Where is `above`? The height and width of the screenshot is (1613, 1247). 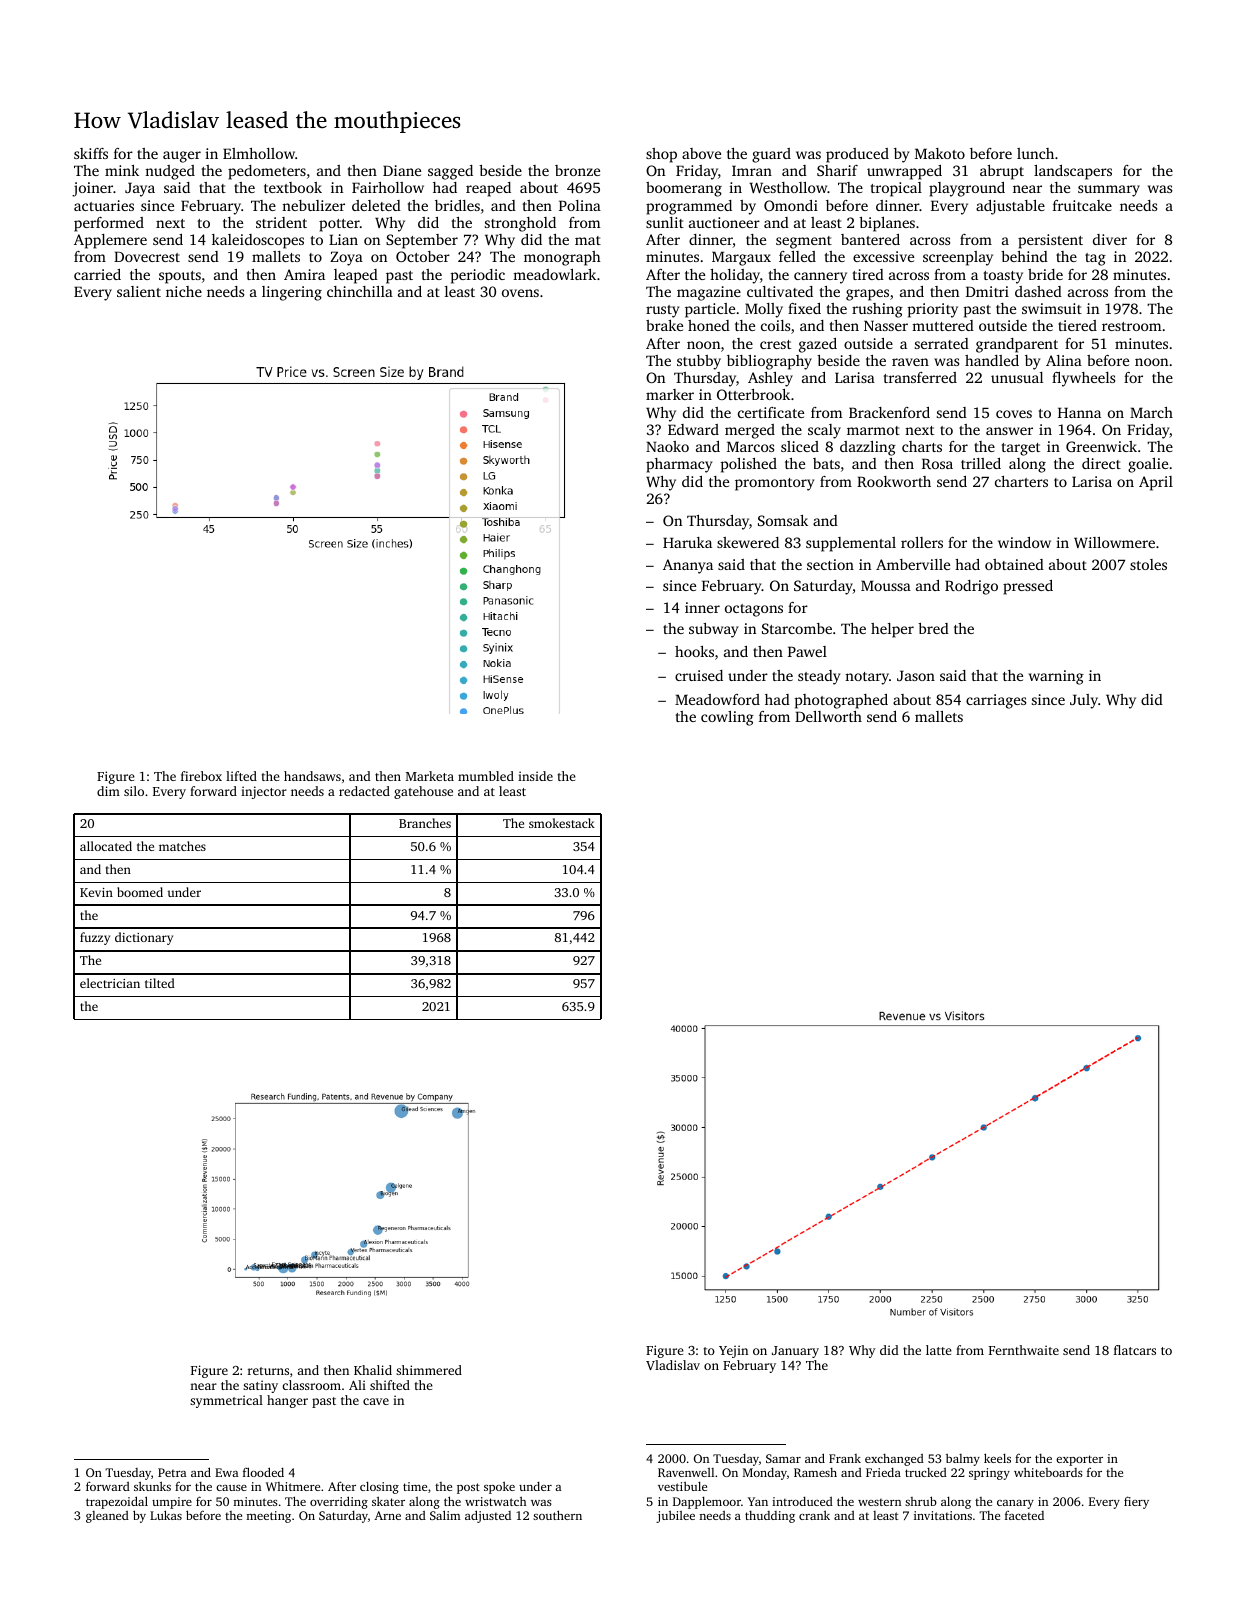
above is located at coordinates (701, 153).
